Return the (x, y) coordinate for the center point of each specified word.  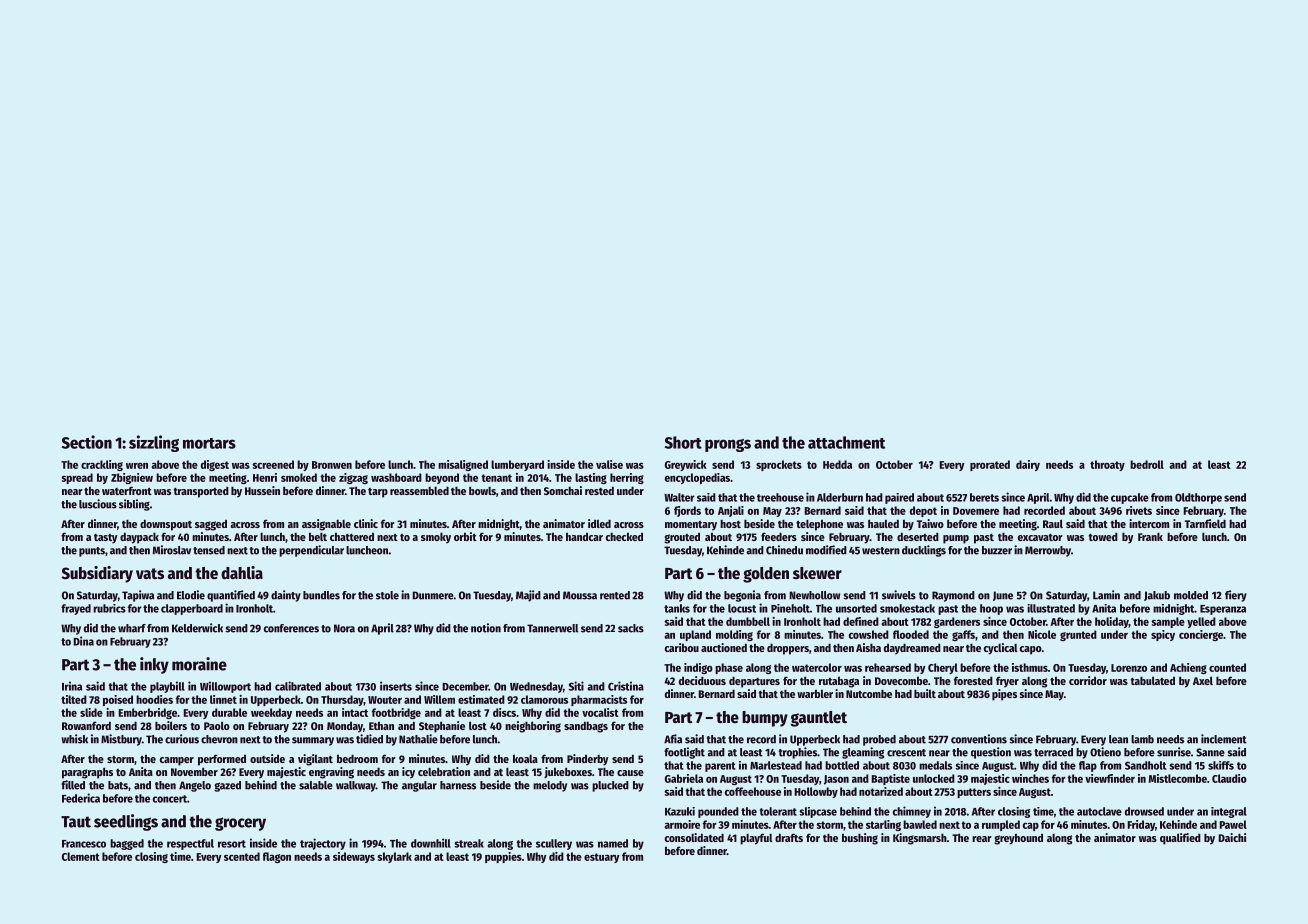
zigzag (353, 478)
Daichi (1232, 837)
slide (91, 712)
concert (170, 799)
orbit (465, 536)
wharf (132, 628)
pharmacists (599, 700)
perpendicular (311, 551)
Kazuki (680, 811)
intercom (1149, 523)
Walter (679, 497)
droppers (788, 649)
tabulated (1153, 680)
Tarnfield (1205, 523)
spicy (1163, 635)
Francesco (84, 844)
